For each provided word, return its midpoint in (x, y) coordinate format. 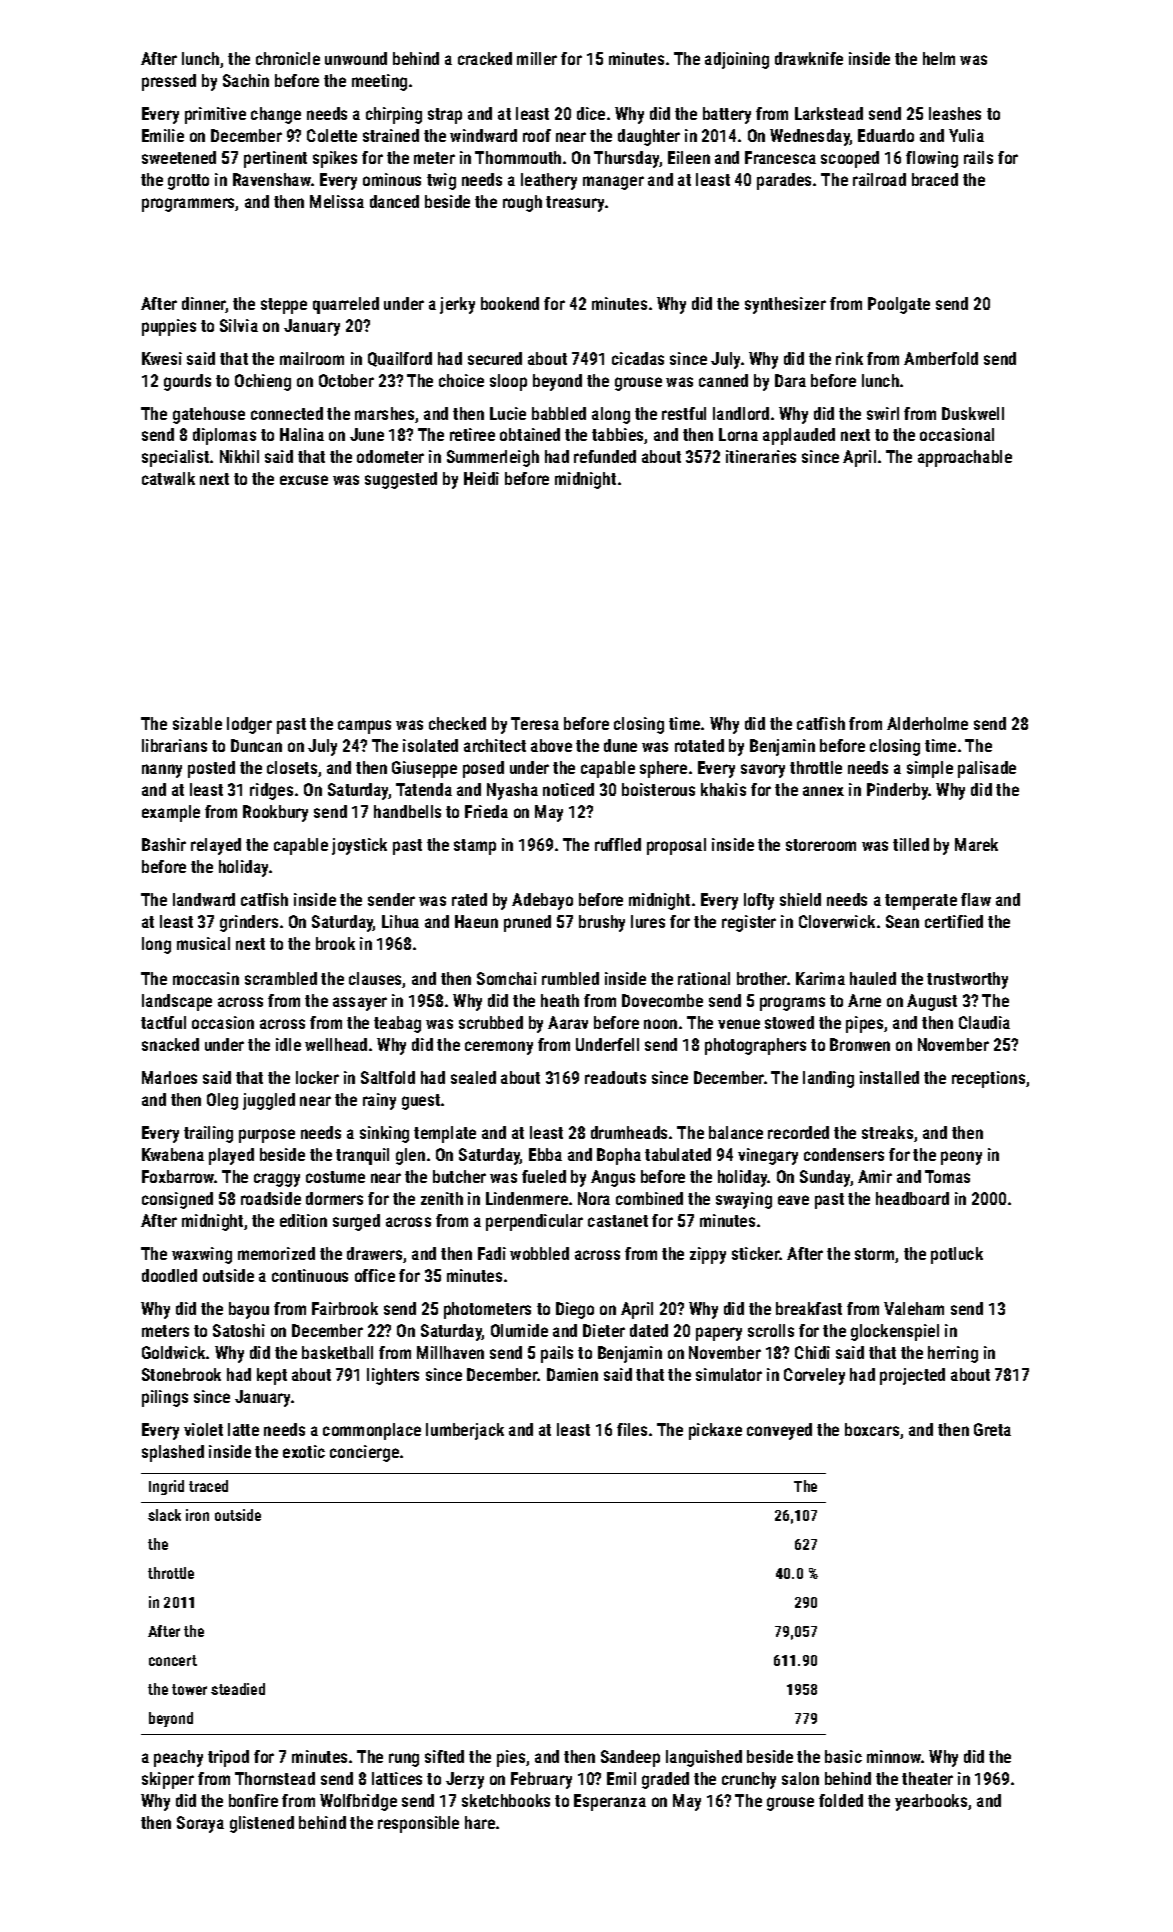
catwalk (168, 478)
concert (173, 1660)
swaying (744, 1200)
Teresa (535, 723)
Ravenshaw (272, 179)
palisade (987, 769)
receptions (988, 1079)
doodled (169, 1275)
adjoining (737, 60)
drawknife (809, 58)
